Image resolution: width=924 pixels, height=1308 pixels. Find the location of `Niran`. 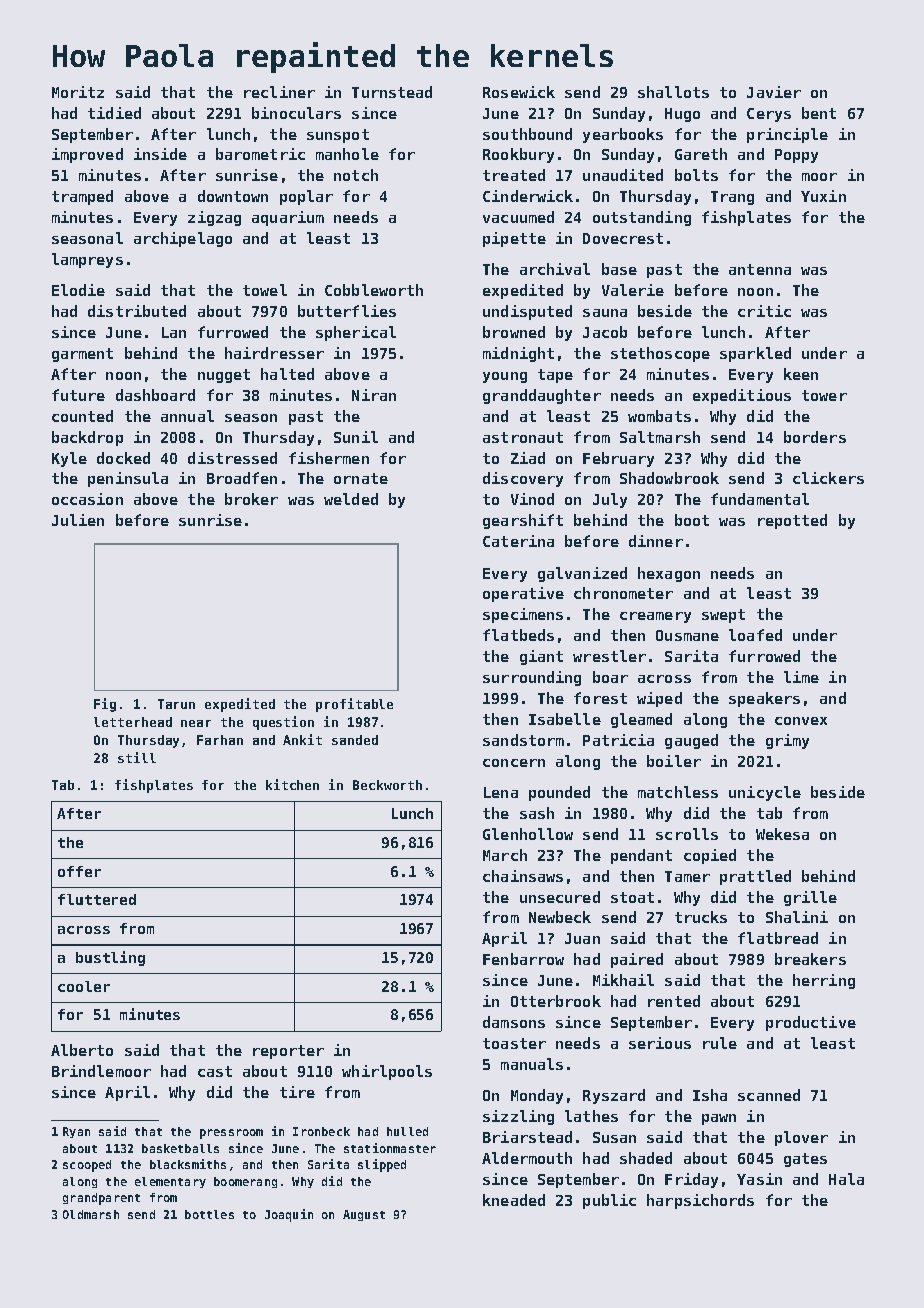

Niran is located at coordinates (374, 395).
